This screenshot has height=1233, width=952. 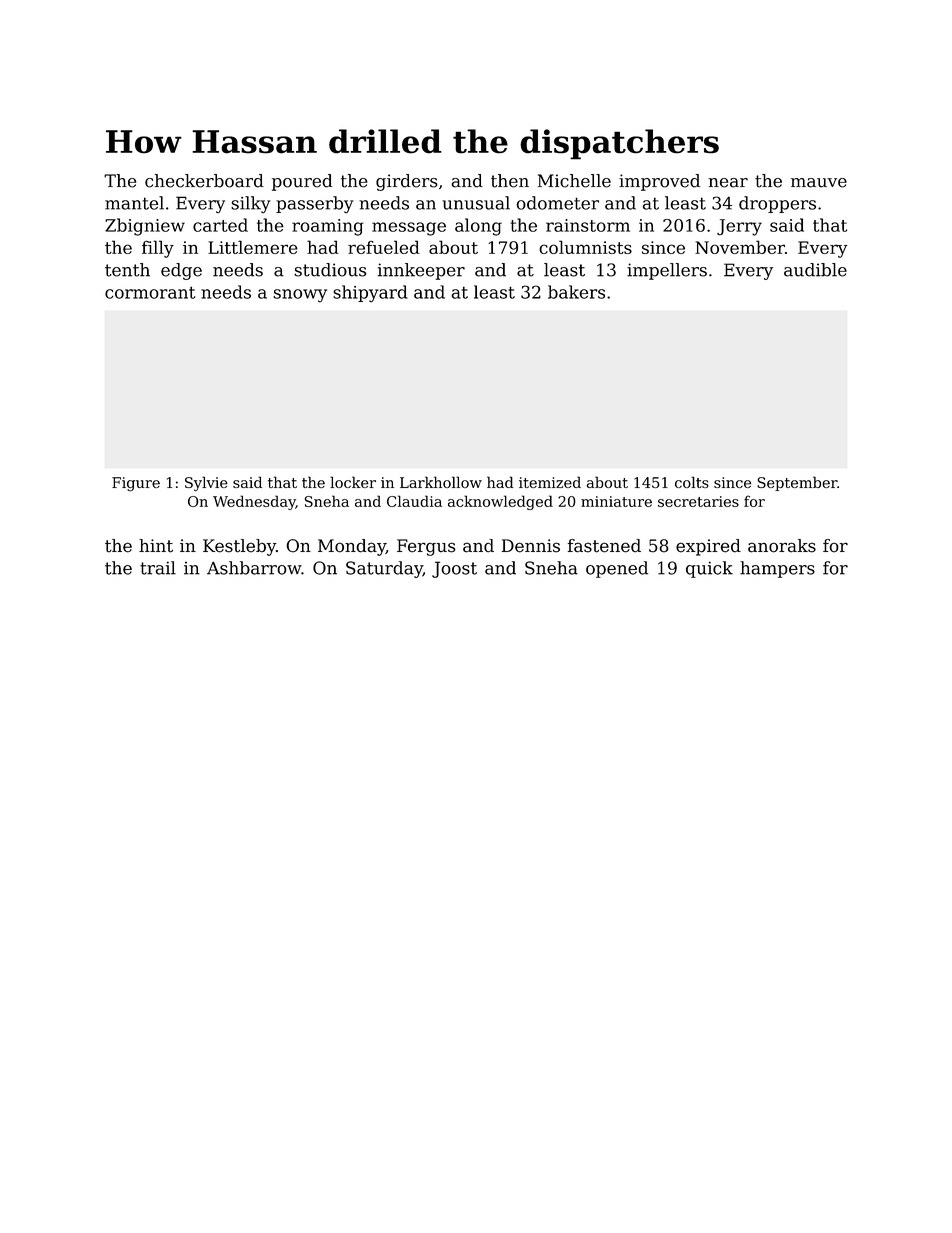 I want to click on September, so click(x=797, y=483).
